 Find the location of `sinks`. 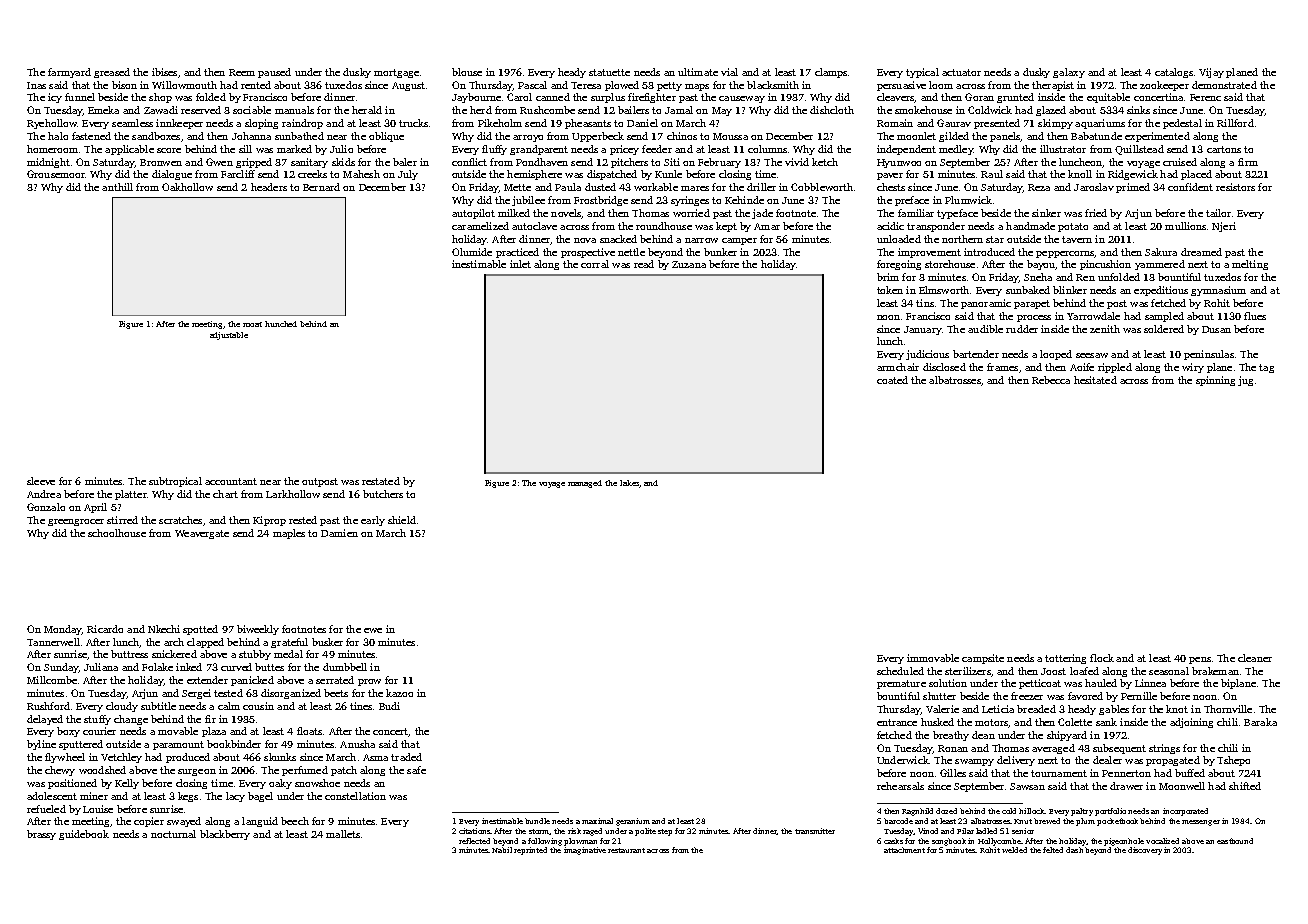

sinks is located at coordinates (1138, 110).
